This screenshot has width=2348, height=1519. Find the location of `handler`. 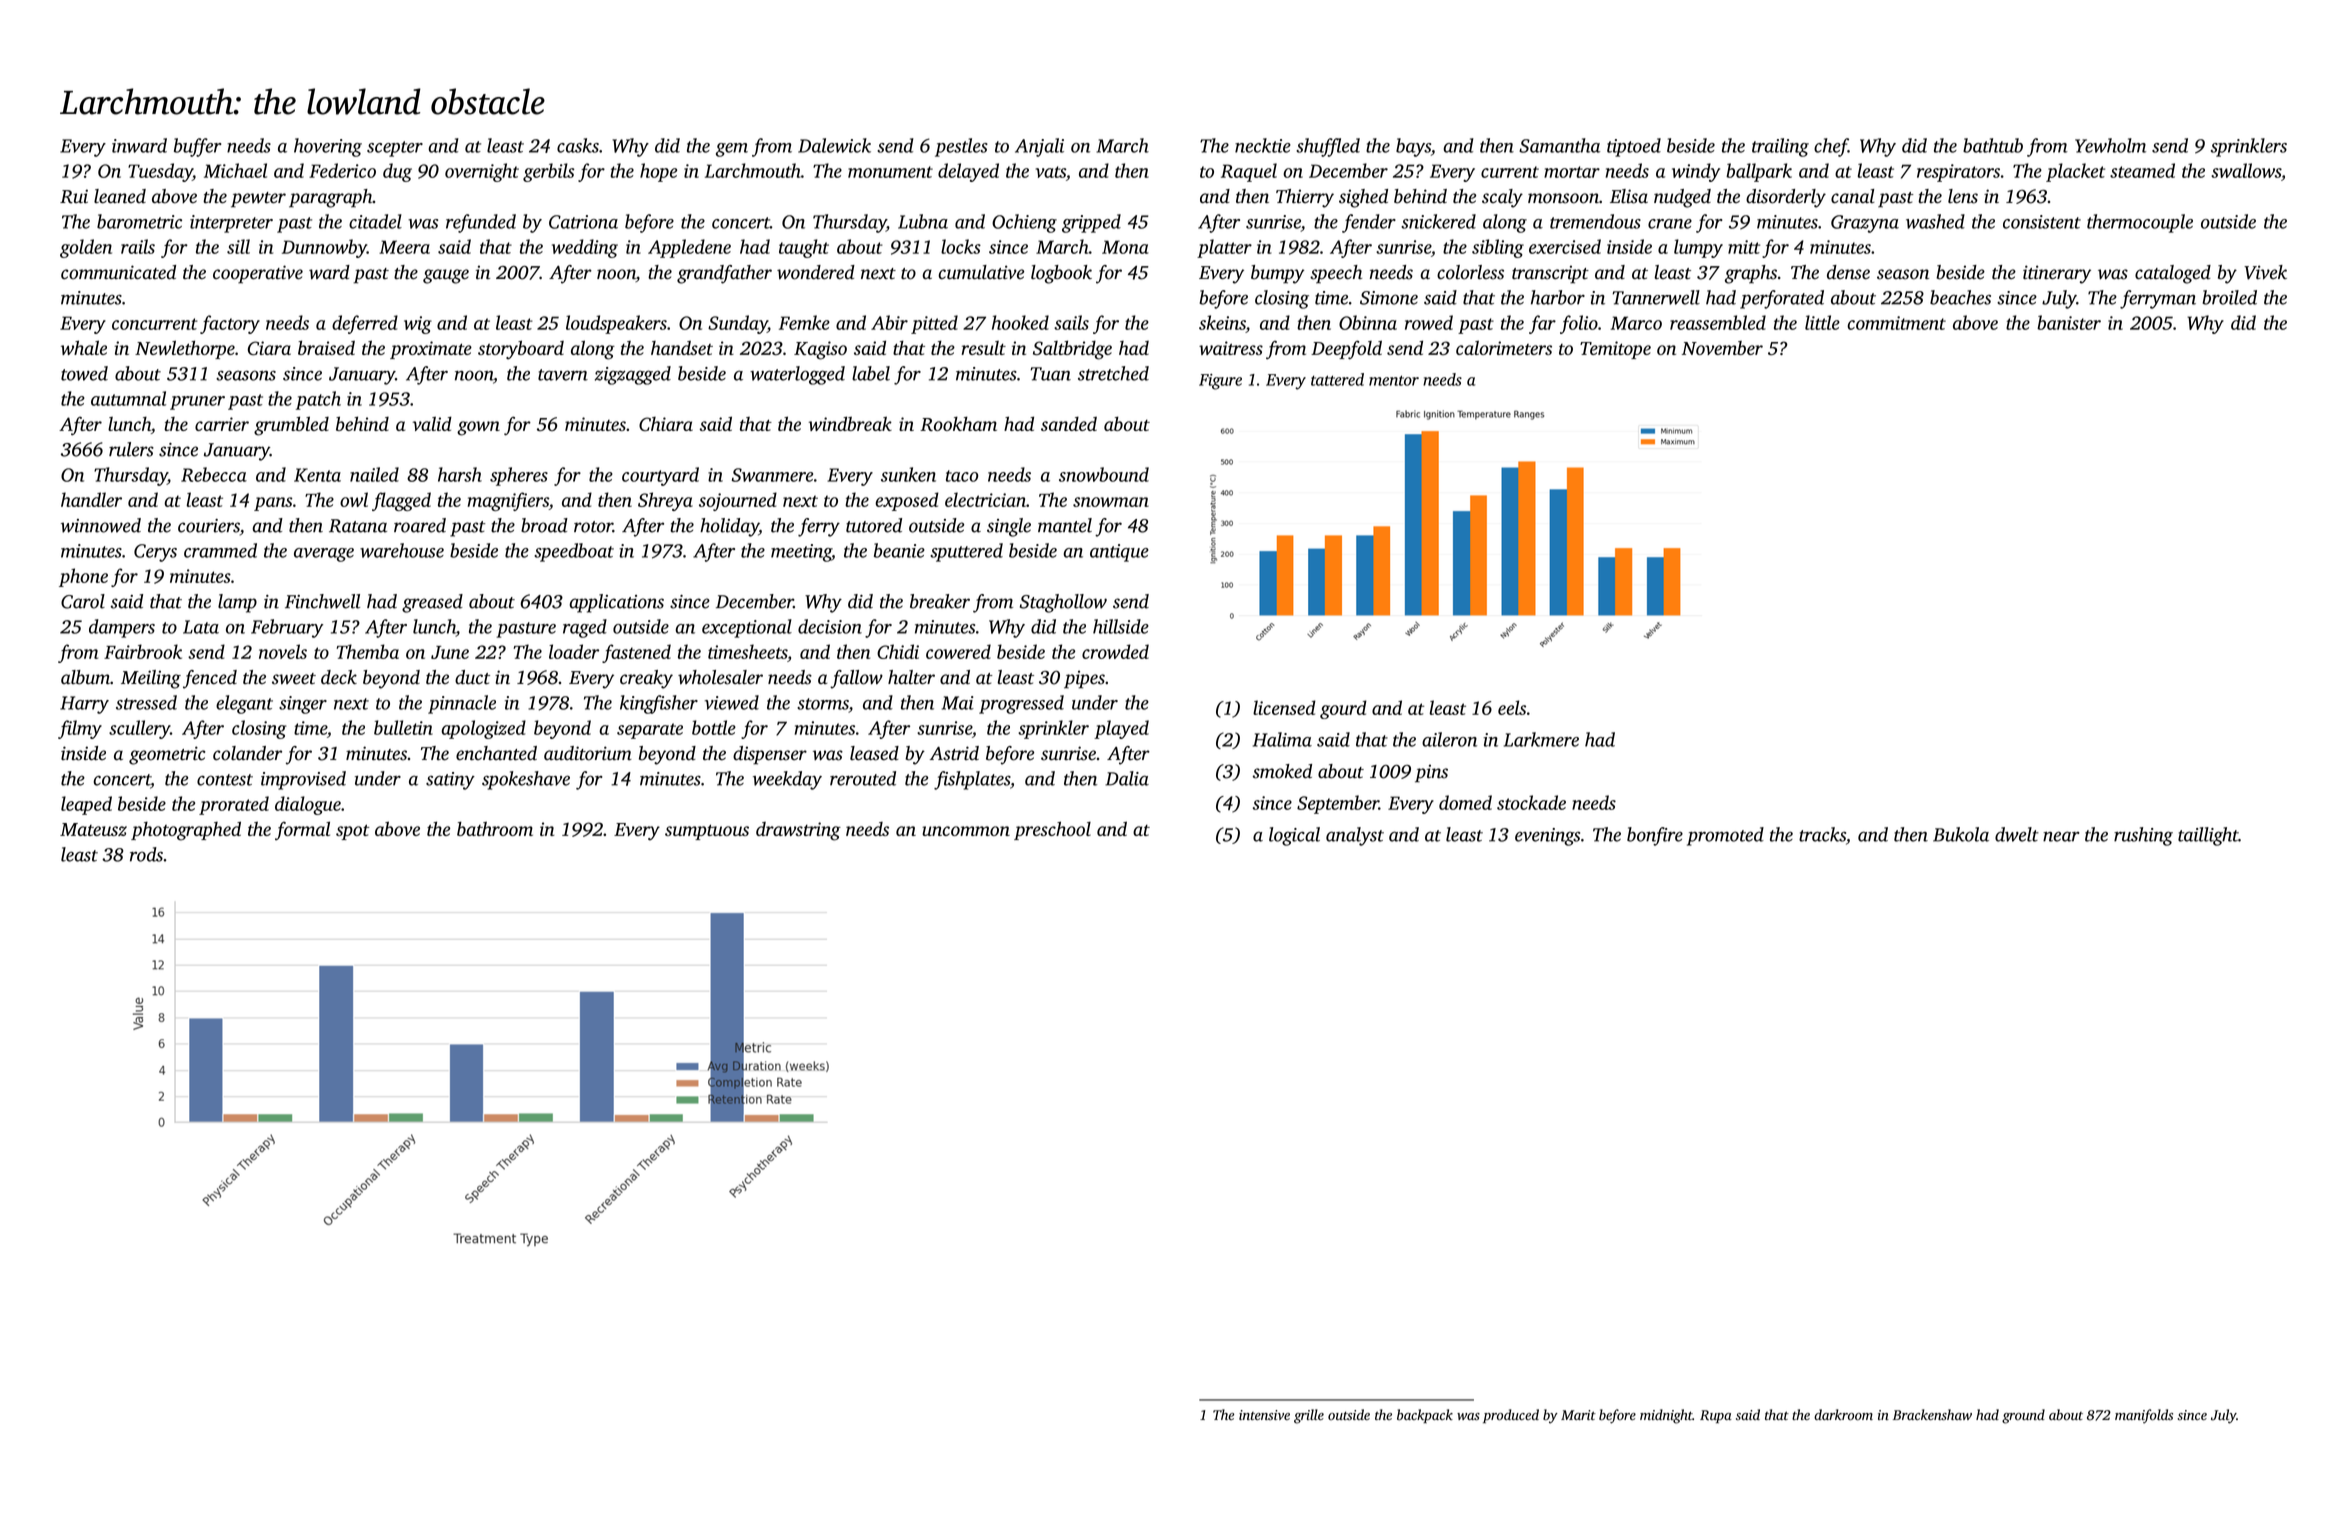

handler is located at coordinates (91, 499).
